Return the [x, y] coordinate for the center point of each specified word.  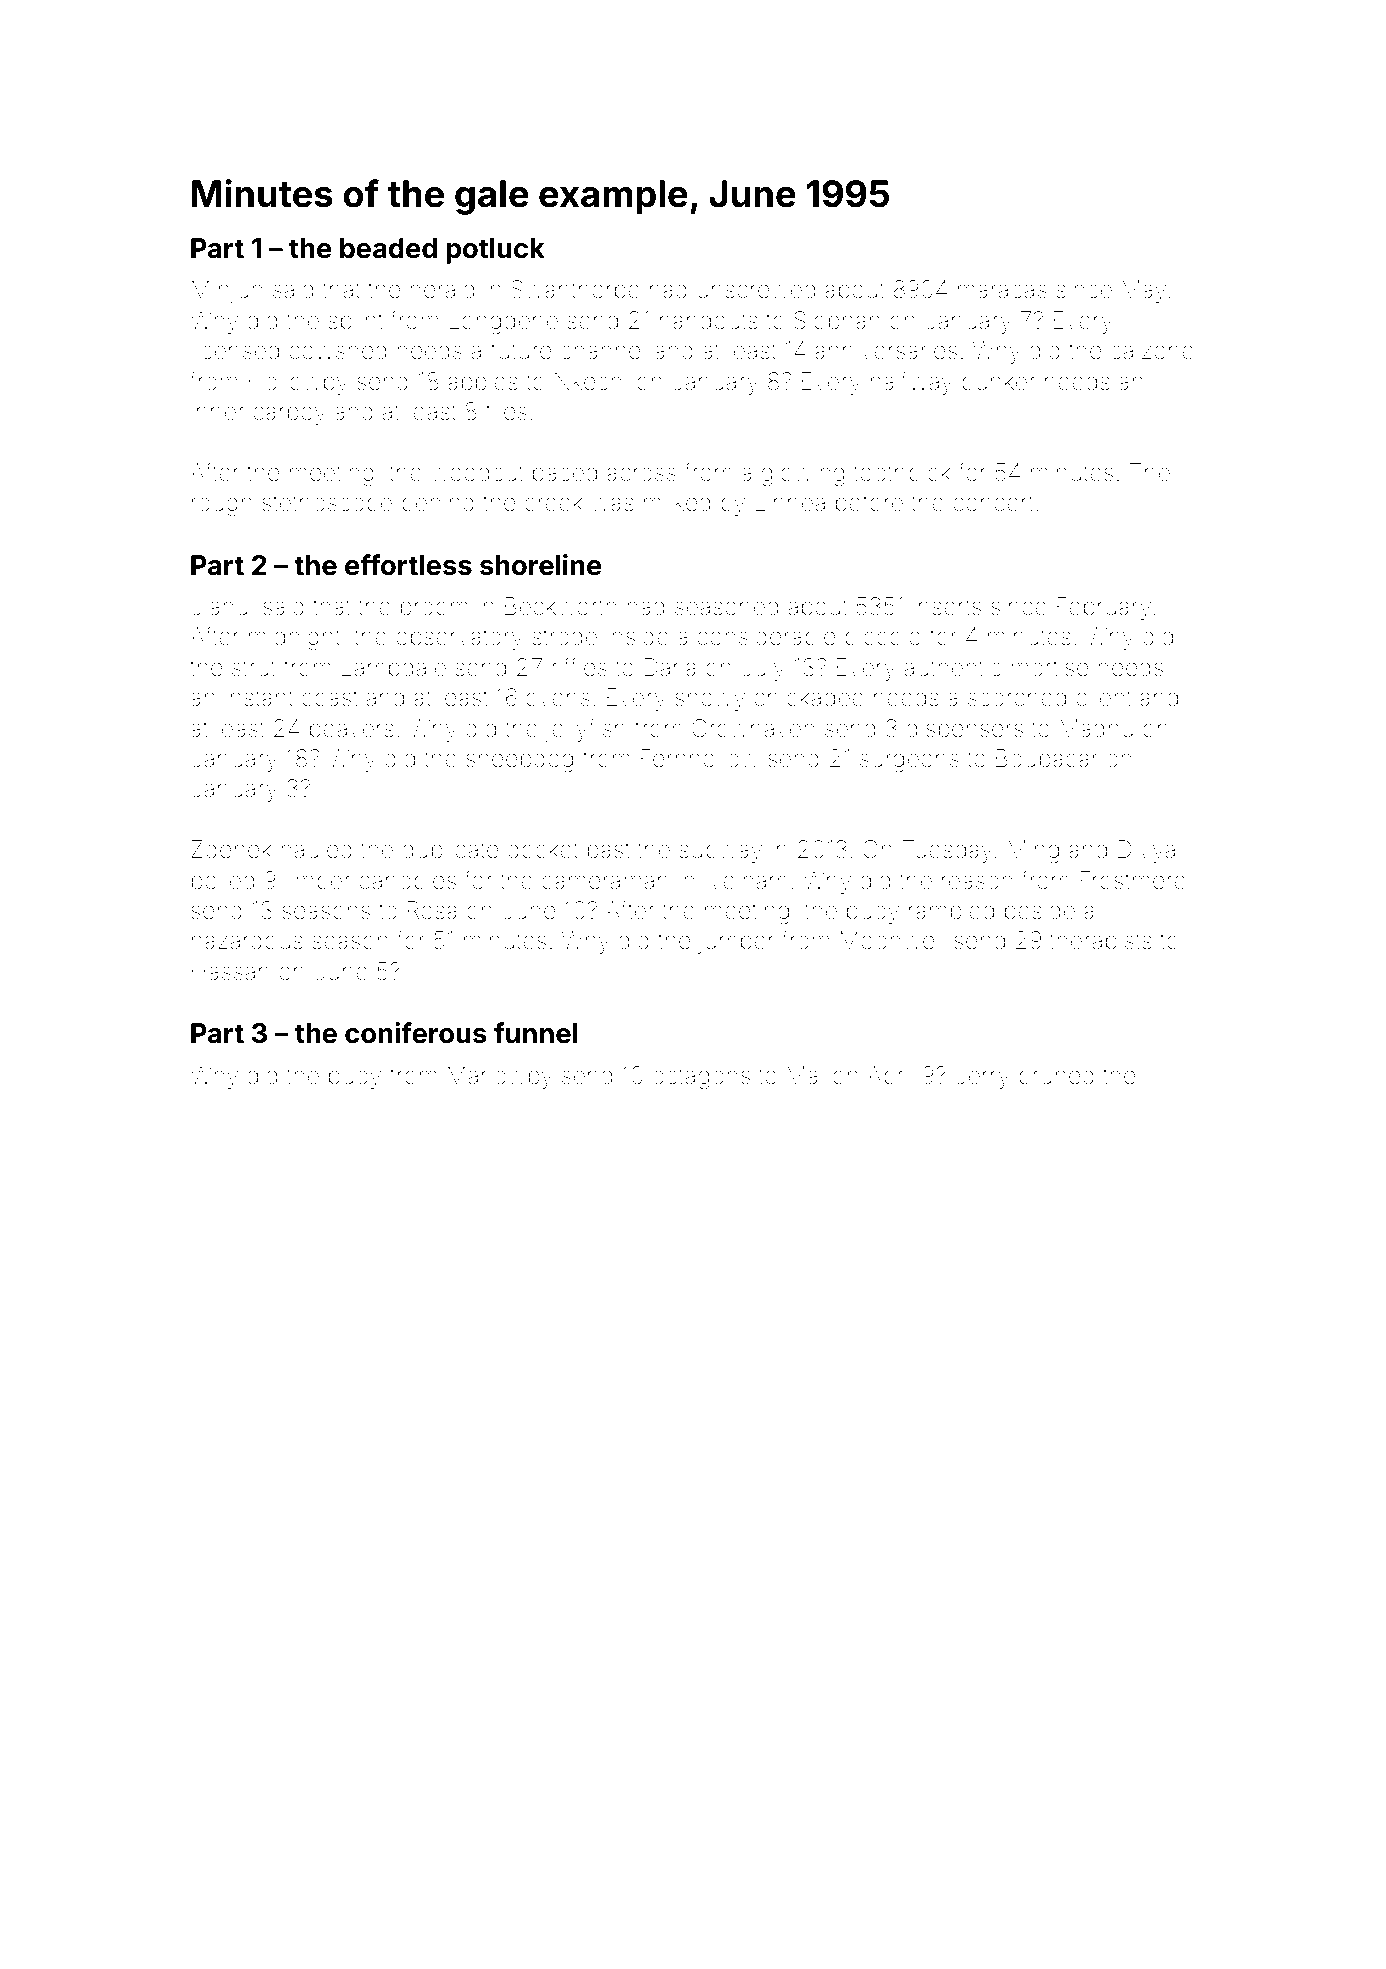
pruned [1056, 1077]
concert [993, 503]
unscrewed [756, 289]
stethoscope [327, 504]
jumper [736, 943]
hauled [316, 849]
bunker [999, 381]
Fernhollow [700, 758]
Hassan [230, 971]
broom [434, 606]
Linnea [790, 503]
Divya [1146, 851]
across [641, 474]
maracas [1002, 291]
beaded [388, 248]
